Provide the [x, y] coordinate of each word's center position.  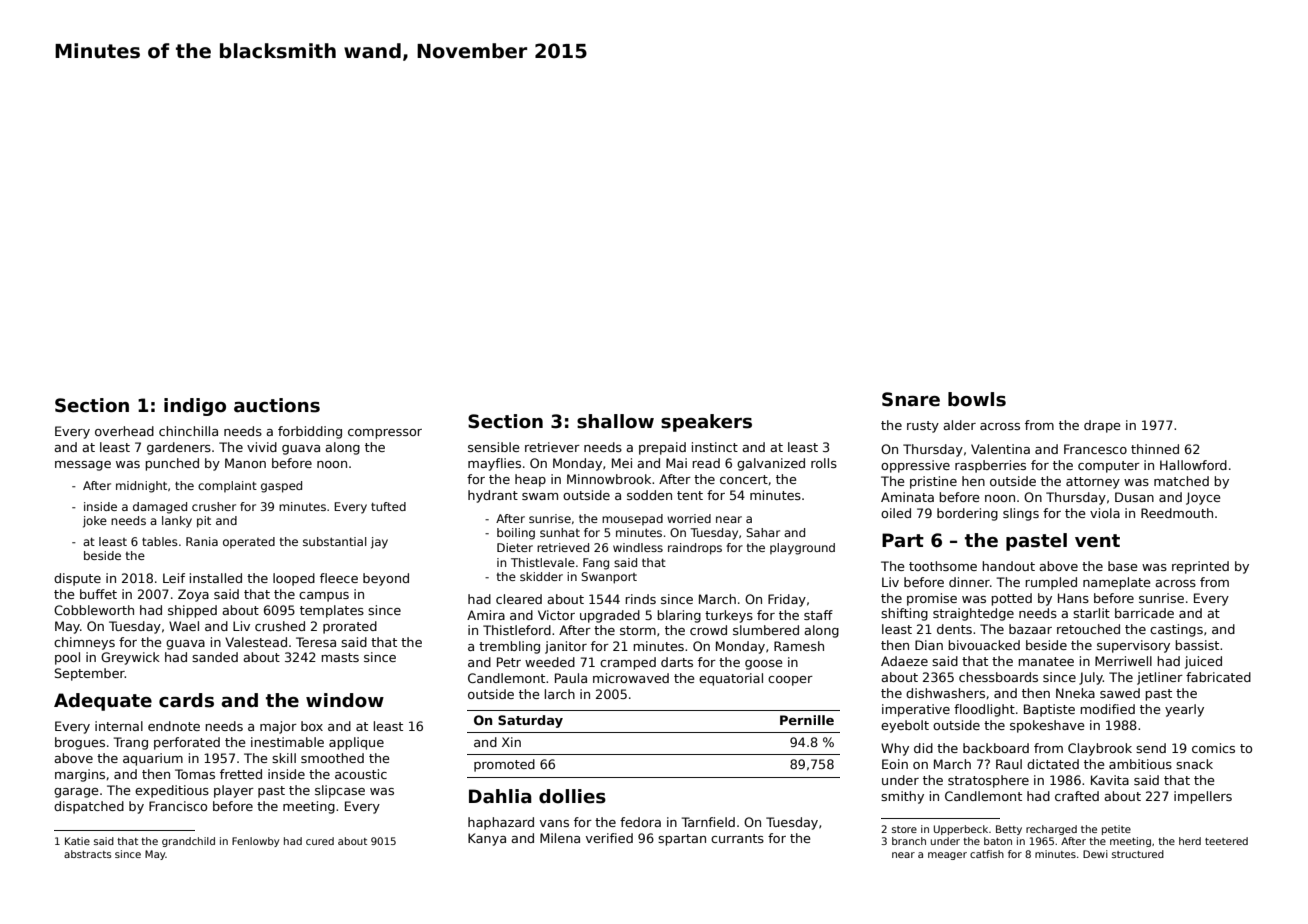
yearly [1184, 710]
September [90, 674]
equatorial [731, 679]
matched [1181, 481]
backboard [996, 748]
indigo [195, 407]
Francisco [178, 806]
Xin [511, 742]
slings [1021, 514]
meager [947, 856]
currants [737, 838]
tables [160, 541]
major [278, 727]
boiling [516, 534]
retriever [552, 447]
